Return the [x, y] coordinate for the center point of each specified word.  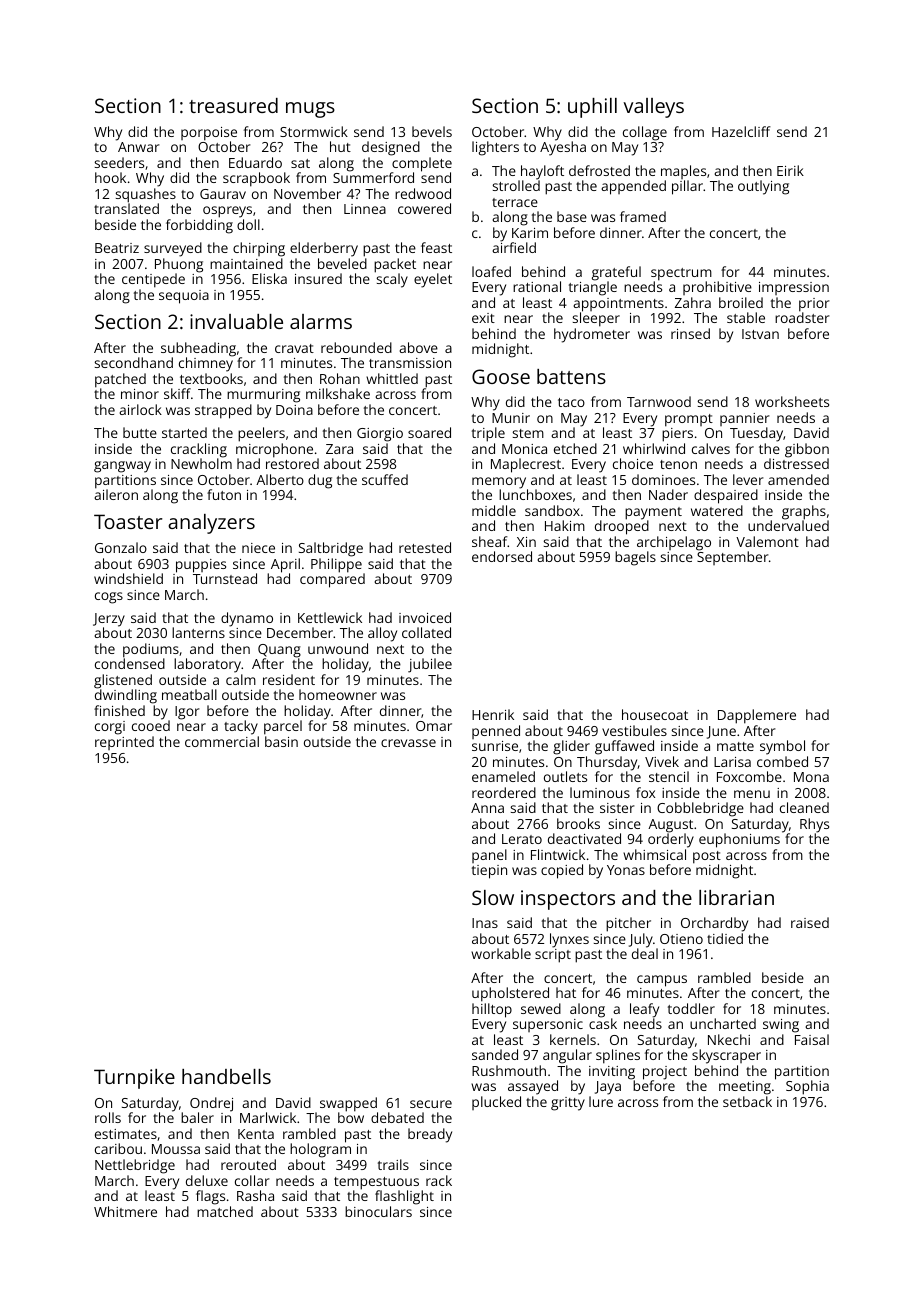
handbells [226, 1076]
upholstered [510, 994]
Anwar [139, 147]
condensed [130, 663]
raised [810, 922]
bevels [432, 131]
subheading [198, 349]
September [733, 558]
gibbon [807, 450]
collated [426, 632]
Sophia [807, 1087]
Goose [501, 376]
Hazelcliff [741, 131]
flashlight [404, 1197]
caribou [118, 1148]
